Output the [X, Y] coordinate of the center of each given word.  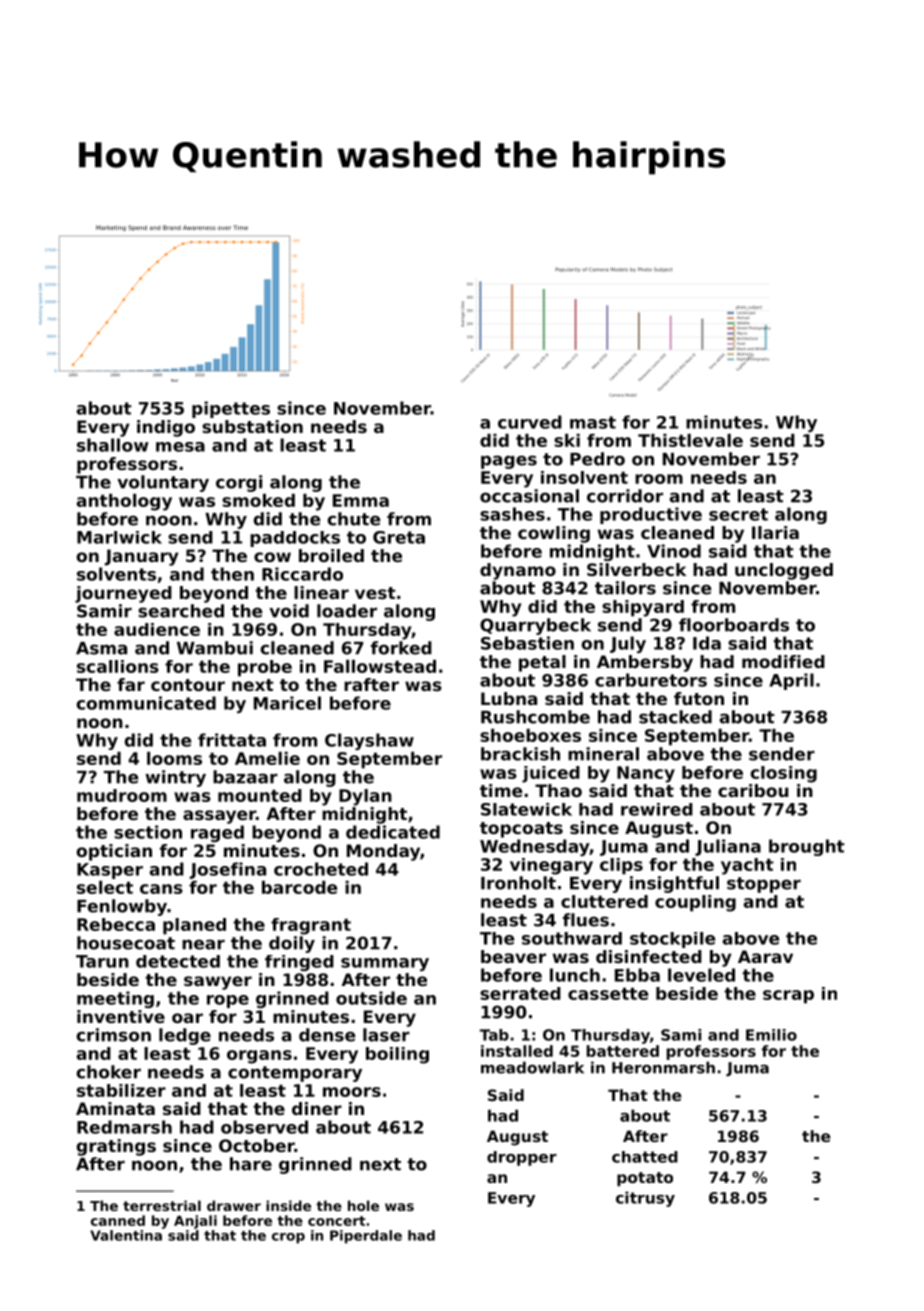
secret [738, 514]
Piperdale [366, 1237]
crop [288, 1238]
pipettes [231, 409]
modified [783, 661]
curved [530, 422]
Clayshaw [369, 741]
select [105, 887]
